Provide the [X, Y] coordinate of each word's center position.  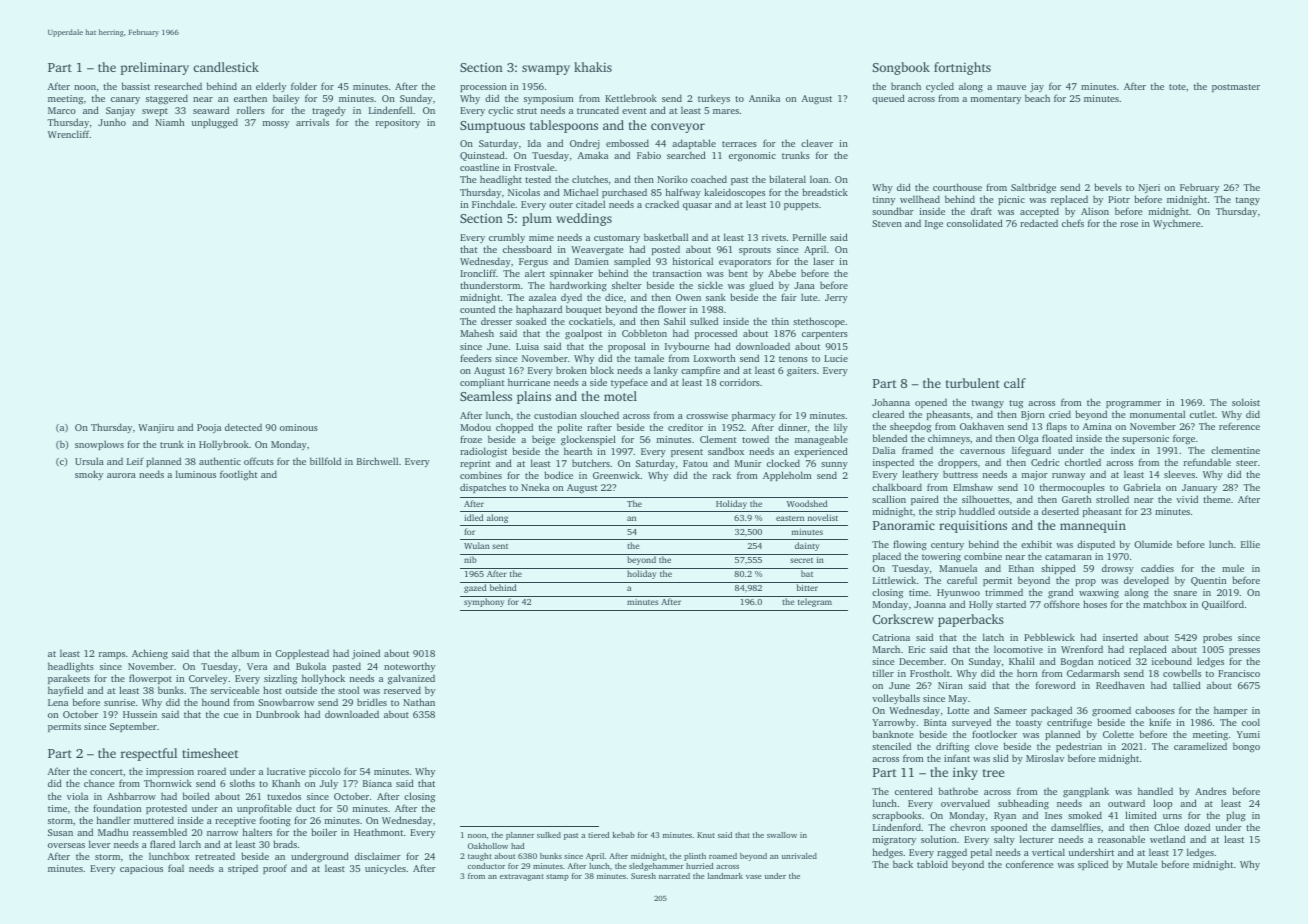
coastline [479, 167]
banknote [893, 734]
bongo [1246, 747]
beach [1037, 98]
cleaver [817, 143]
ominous [299, 427]
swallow [782, 835]
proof [275, 869]
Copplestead [302, 654]
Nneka [535, 487]
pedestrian [1079, 747]
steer [1247, 463]
